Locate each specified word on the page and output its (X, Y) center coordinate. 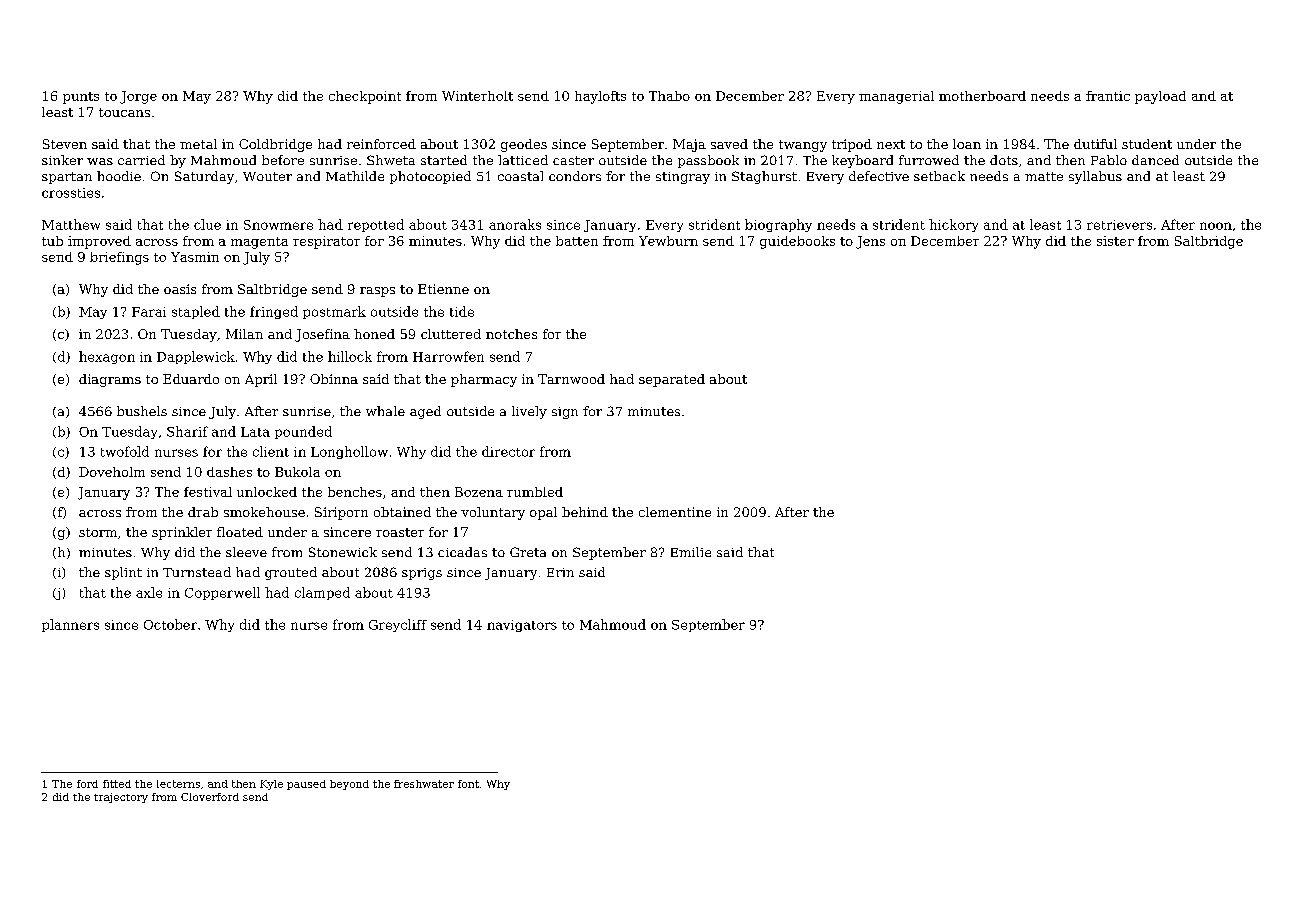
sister (1115, 241)
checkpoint (365, 97)
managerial (896, 97)
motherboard (982, 96)
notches (511, 334)
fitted (117, 784)
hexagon (107, 357)
